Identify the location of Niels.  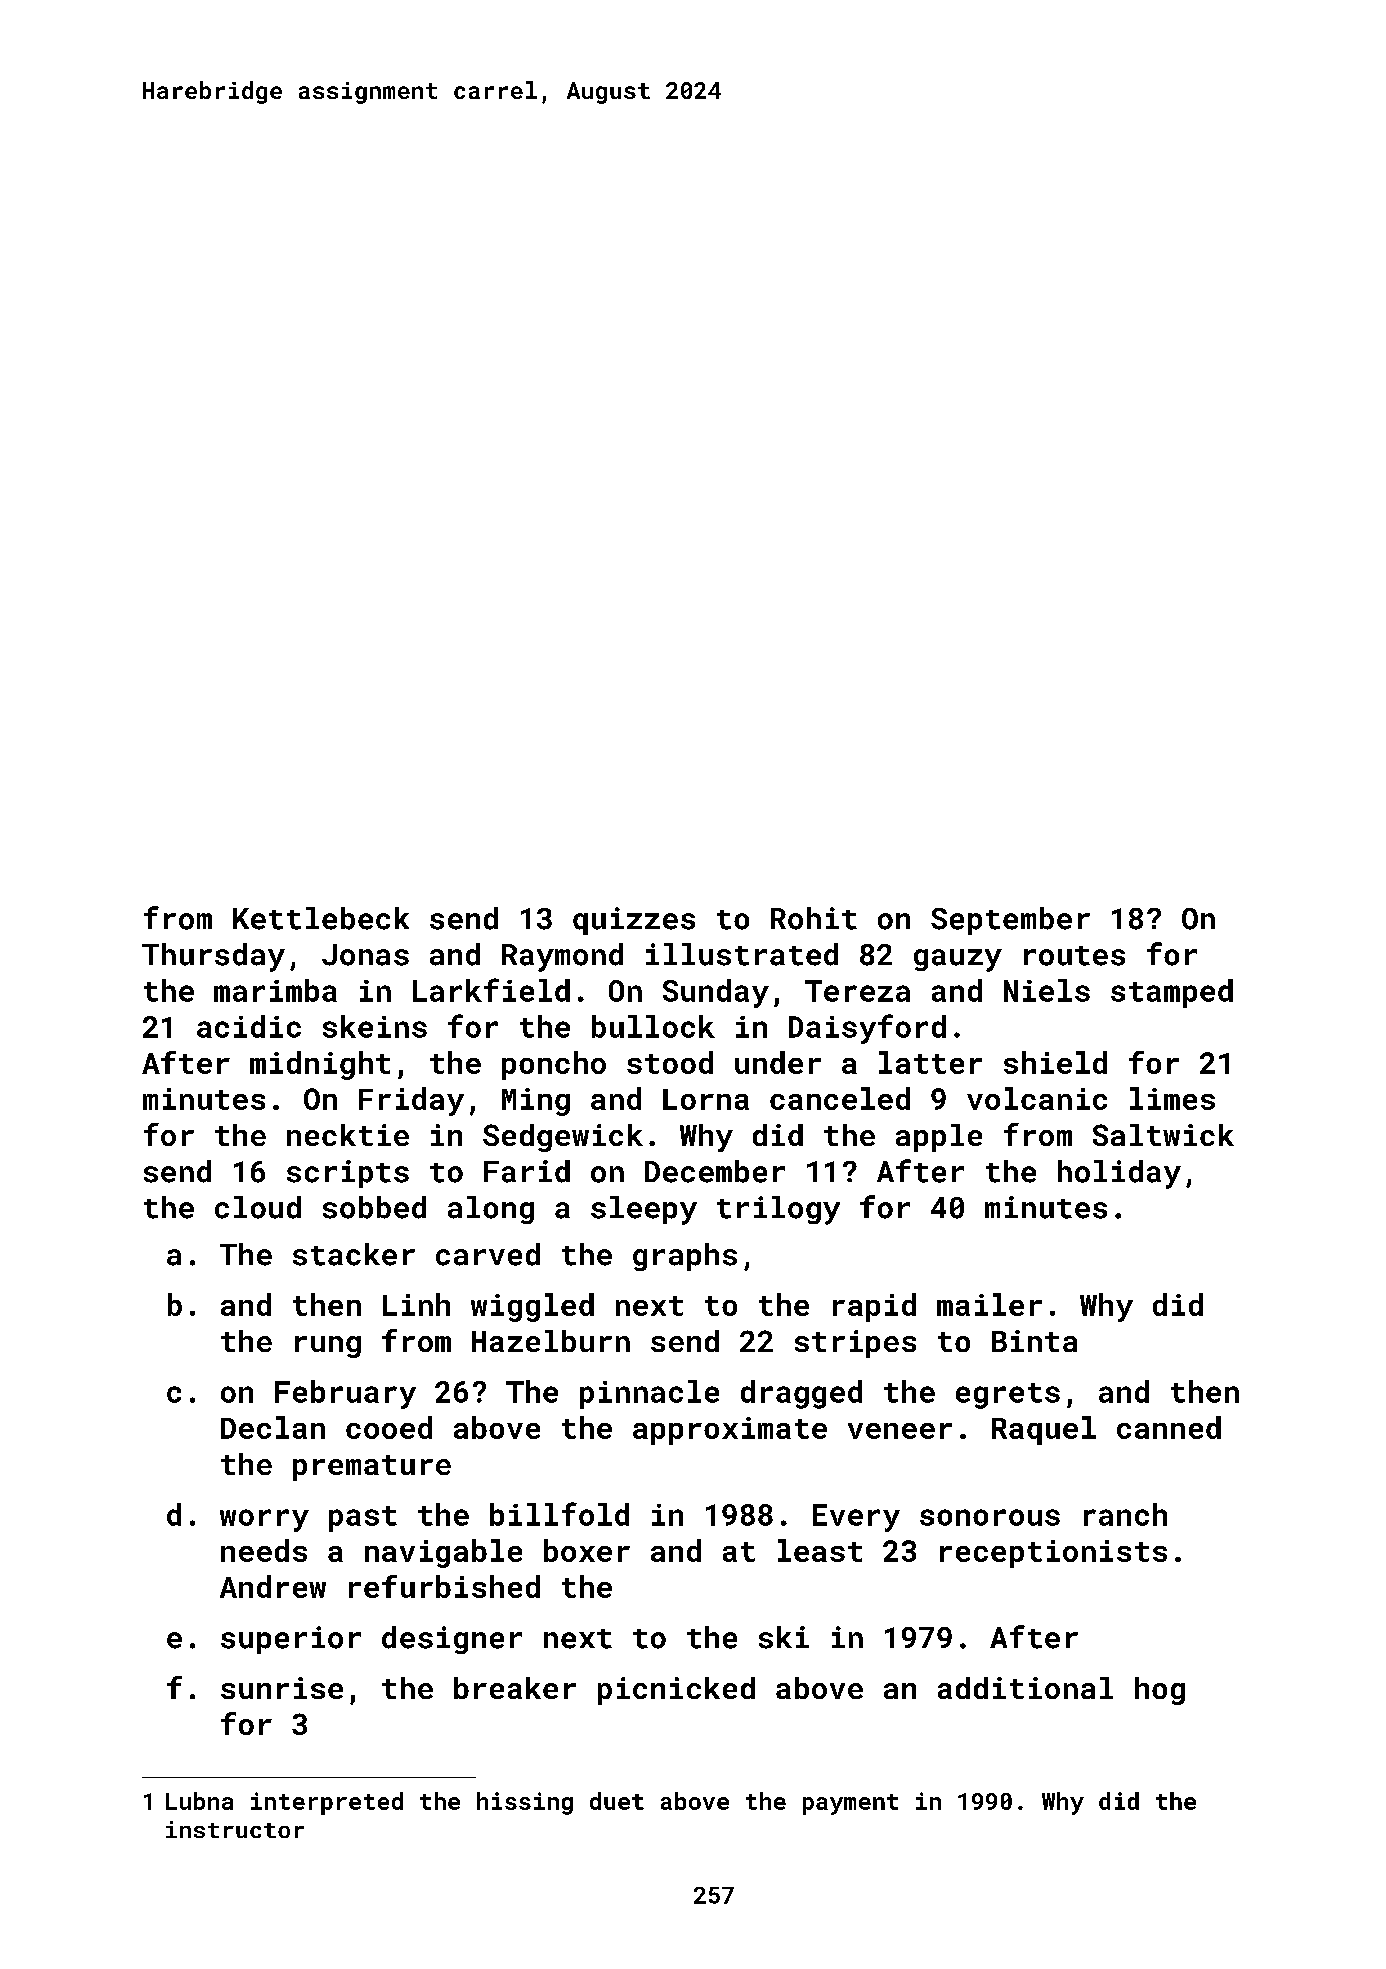
(1047, 990).
